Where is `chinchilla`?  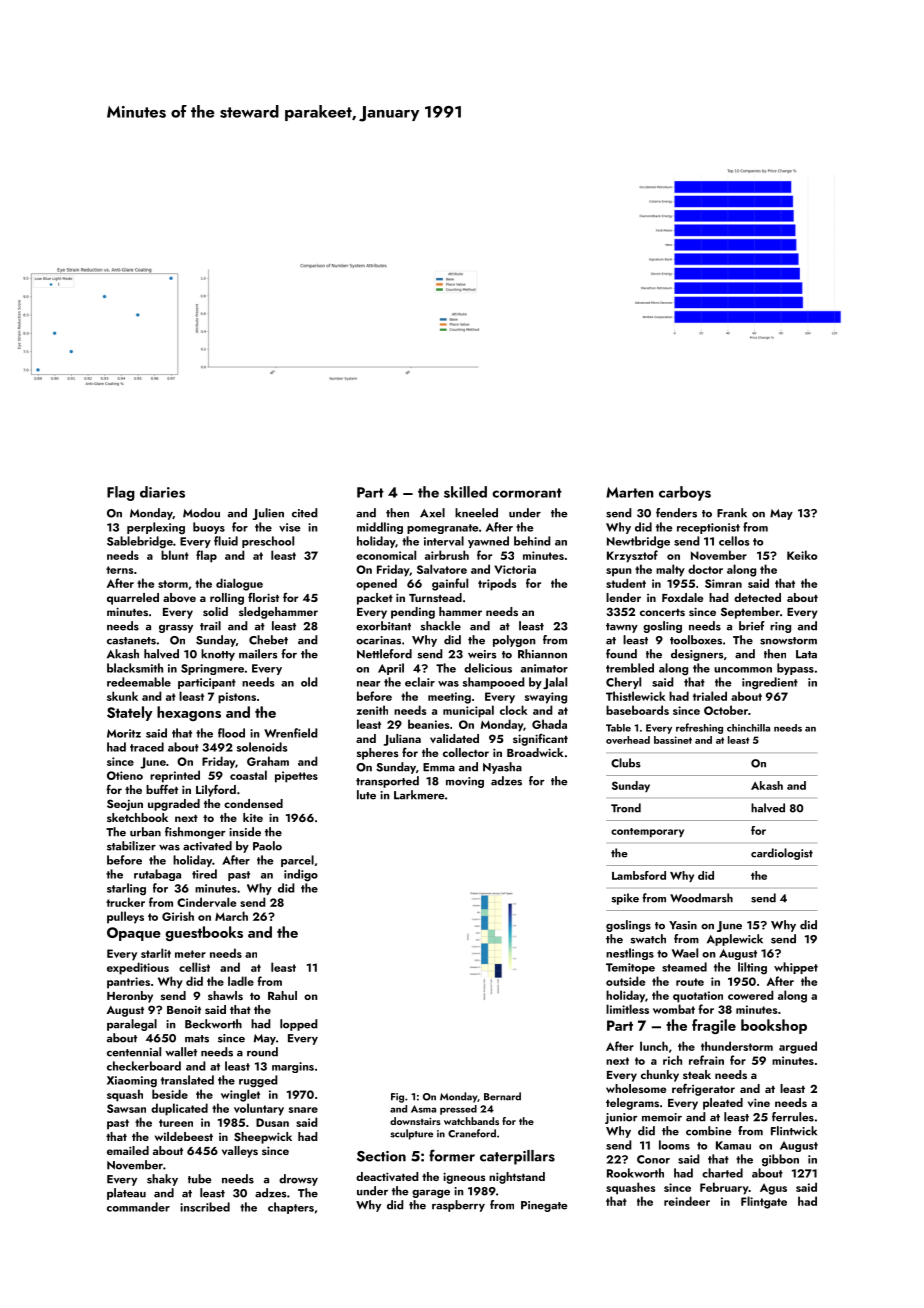
chinchilla is located at coordinates (748, 728).
